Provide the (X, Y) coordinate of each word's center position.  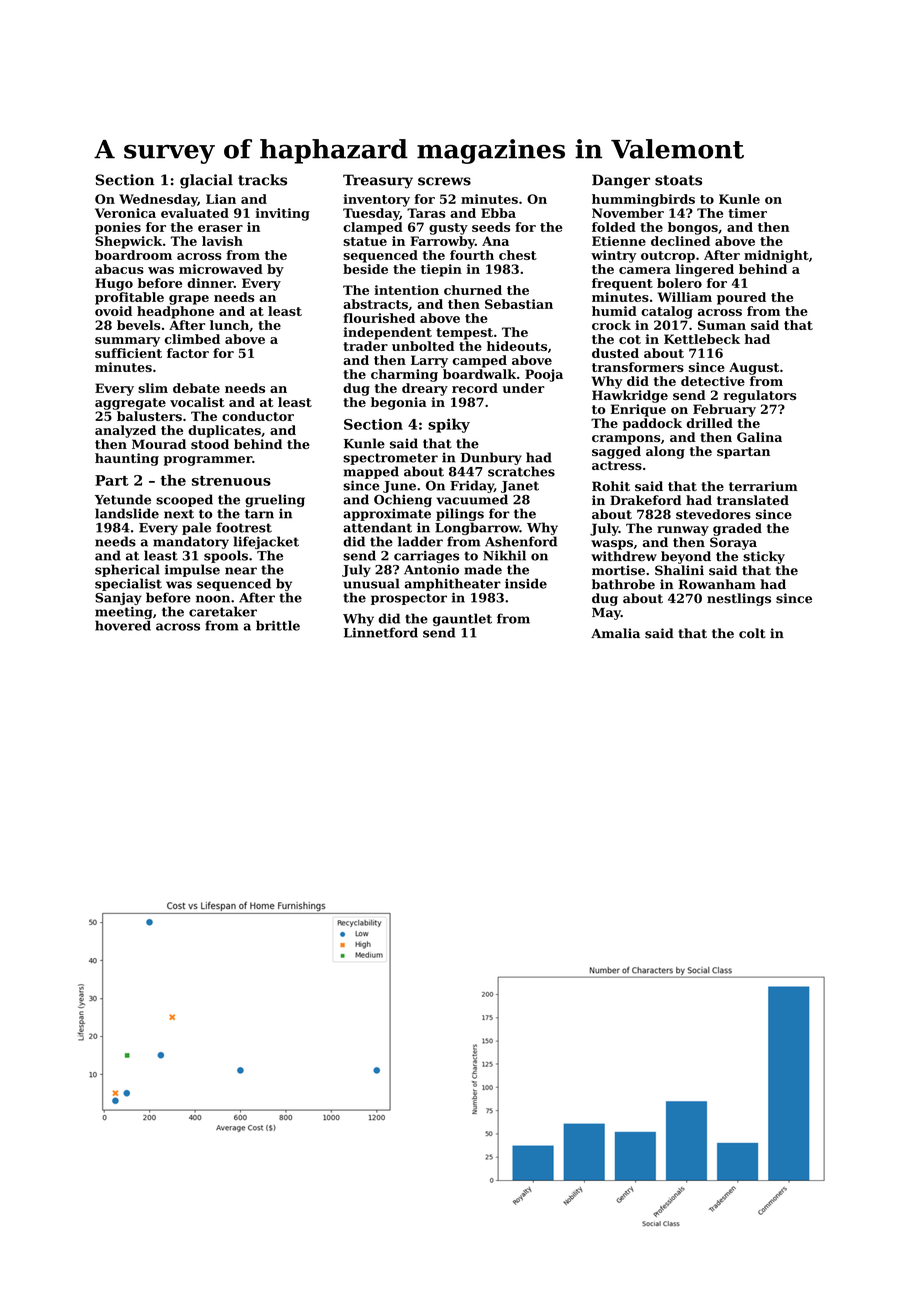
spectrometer (390, 459)
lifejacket (266, 542)
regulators (759, 396)
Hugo (114, 284)
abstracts (375, 304)
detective (713, 381)
